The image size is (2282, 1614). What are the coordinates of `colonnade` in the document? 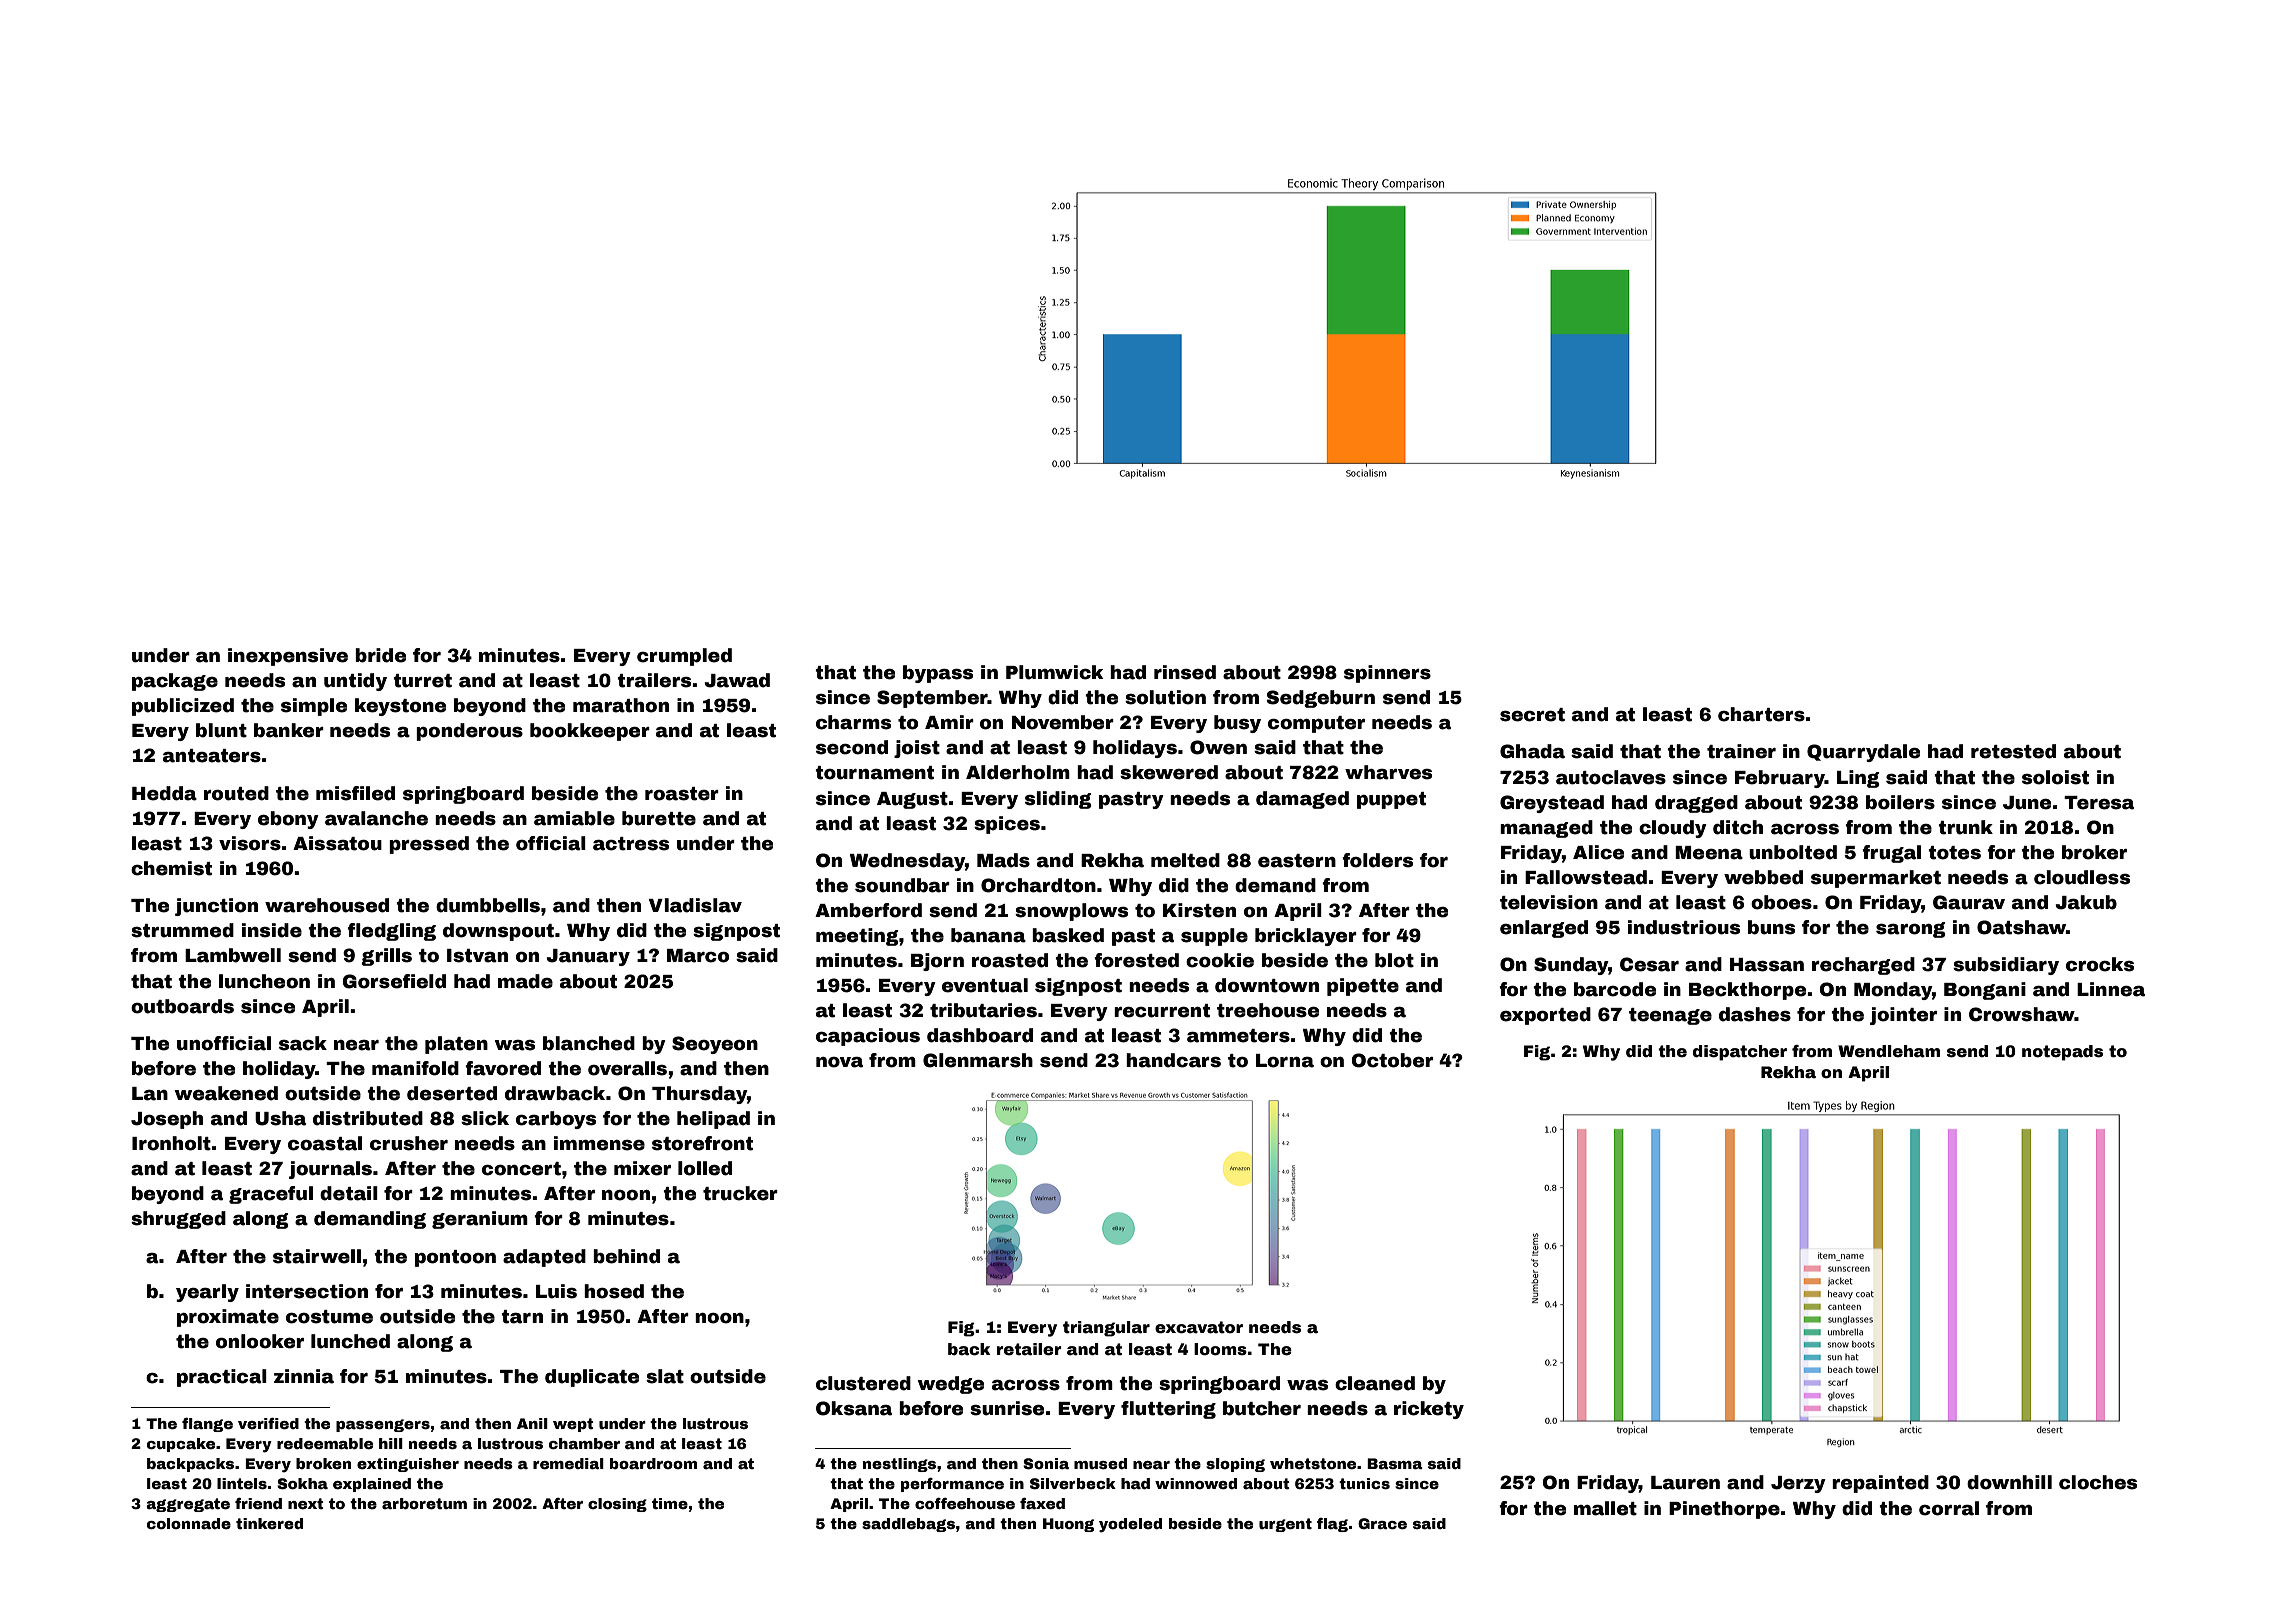 It's located at (189, 1523).
